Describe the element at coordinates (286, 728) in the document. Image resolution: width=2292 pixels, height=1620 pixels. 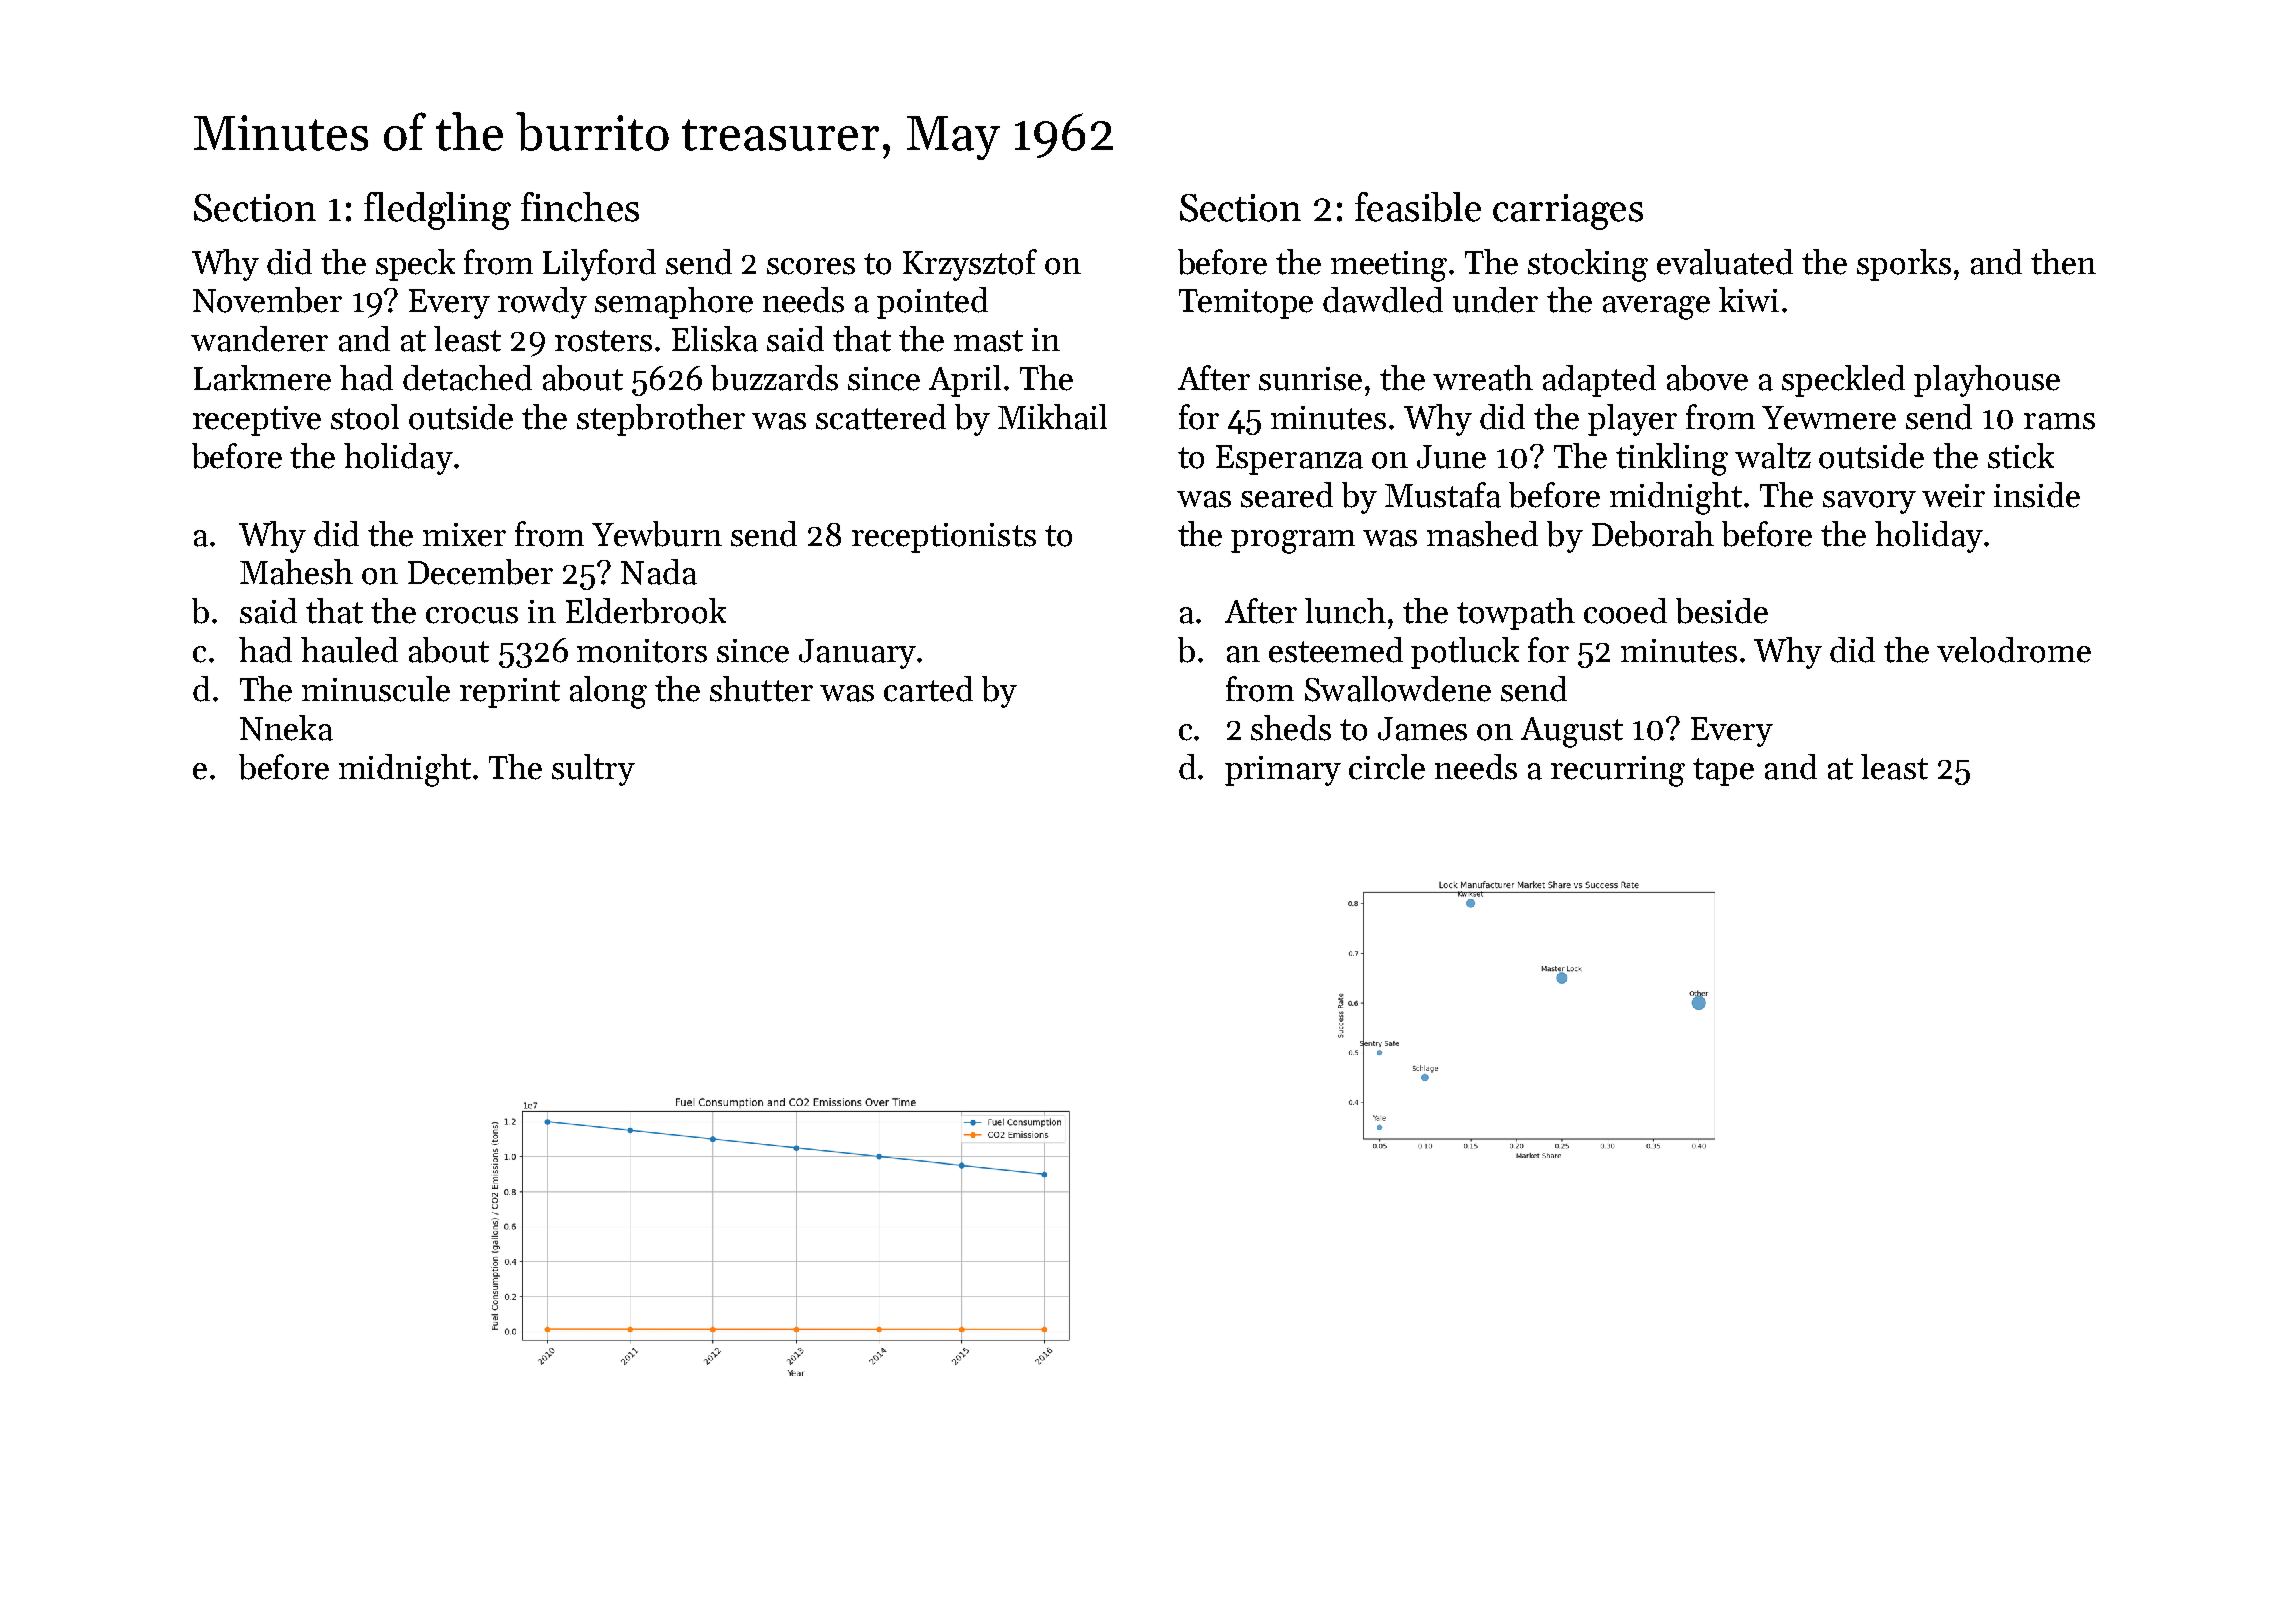
I see `Nneka` at that location.
